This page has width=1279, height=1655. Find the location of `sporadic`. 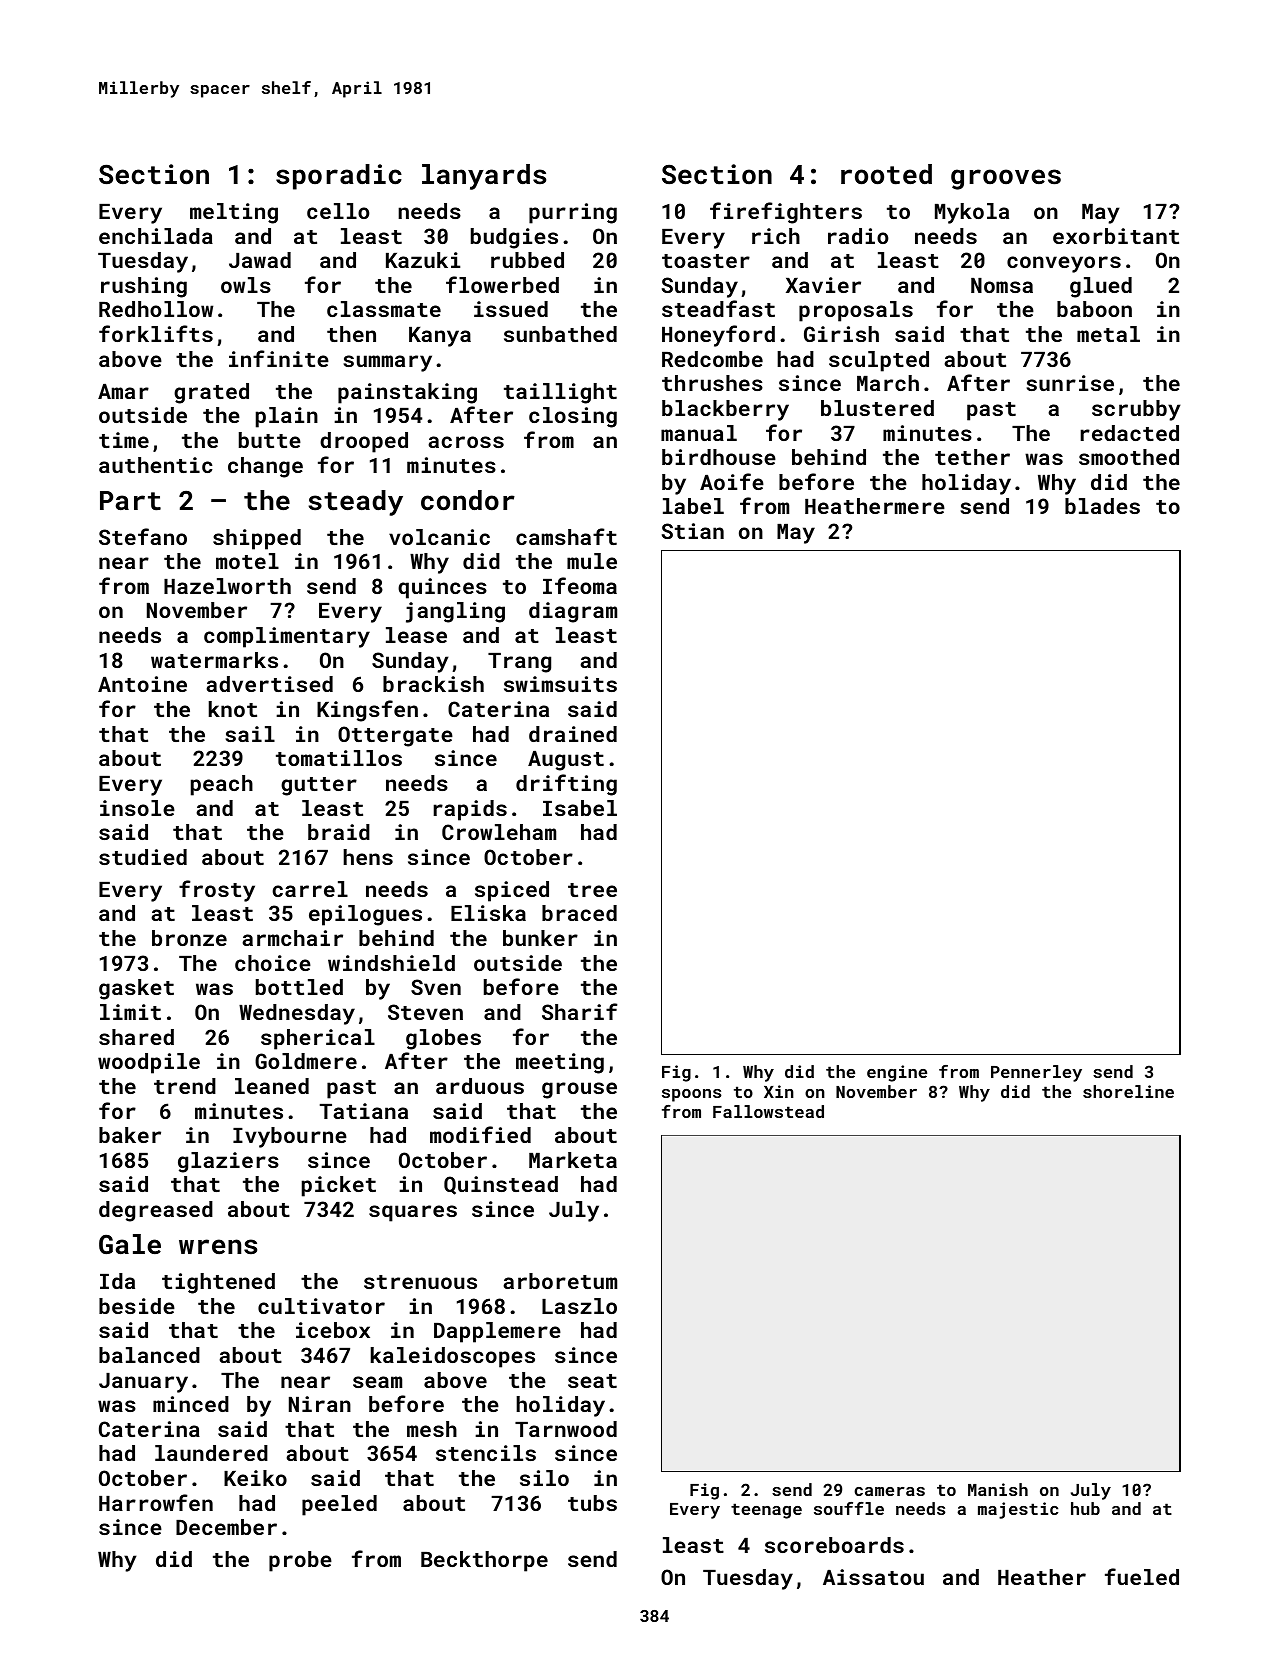

sporadic is located at coordinates (339, 177).
